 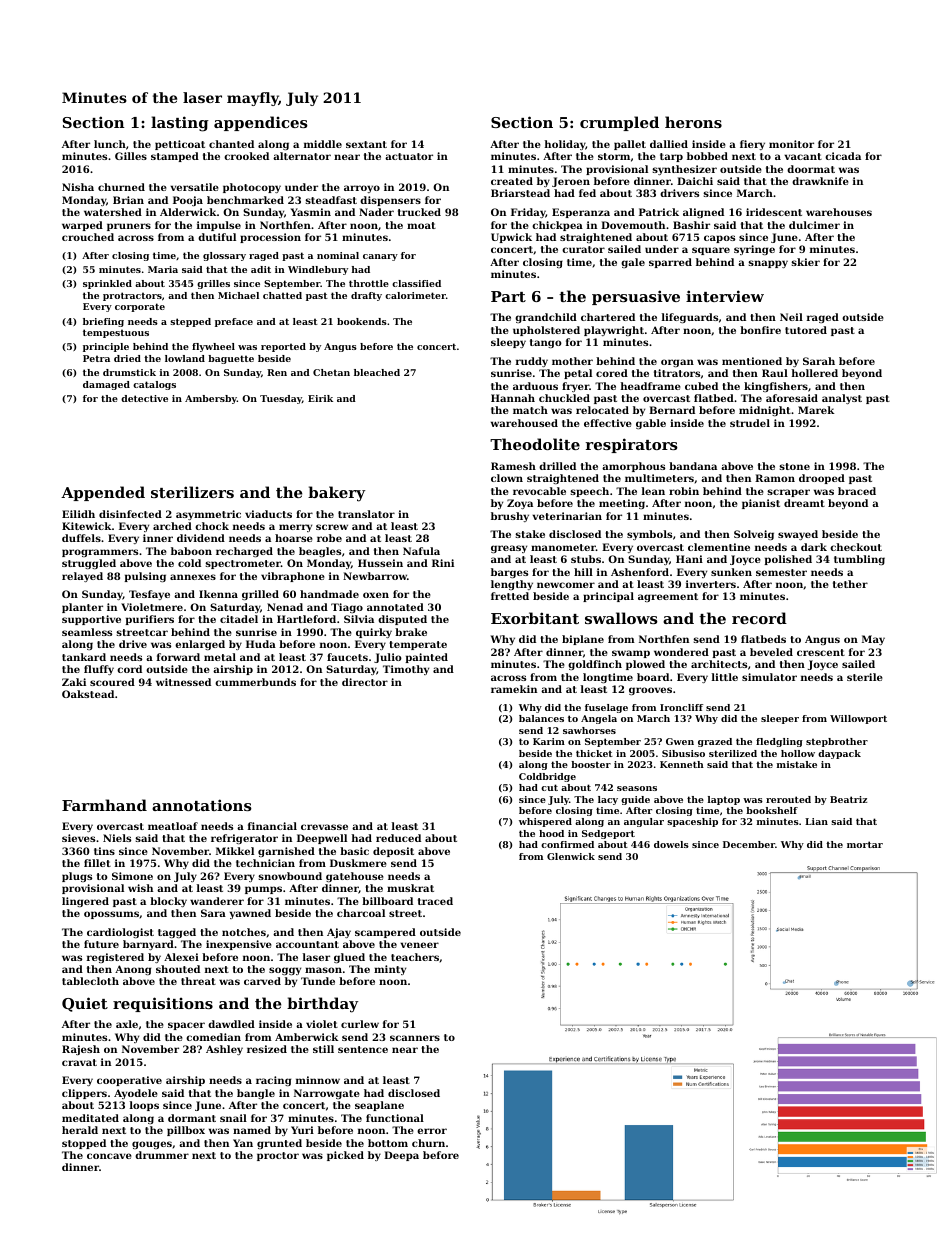 I want to click on scanners, so click(x=415, y=1038).
